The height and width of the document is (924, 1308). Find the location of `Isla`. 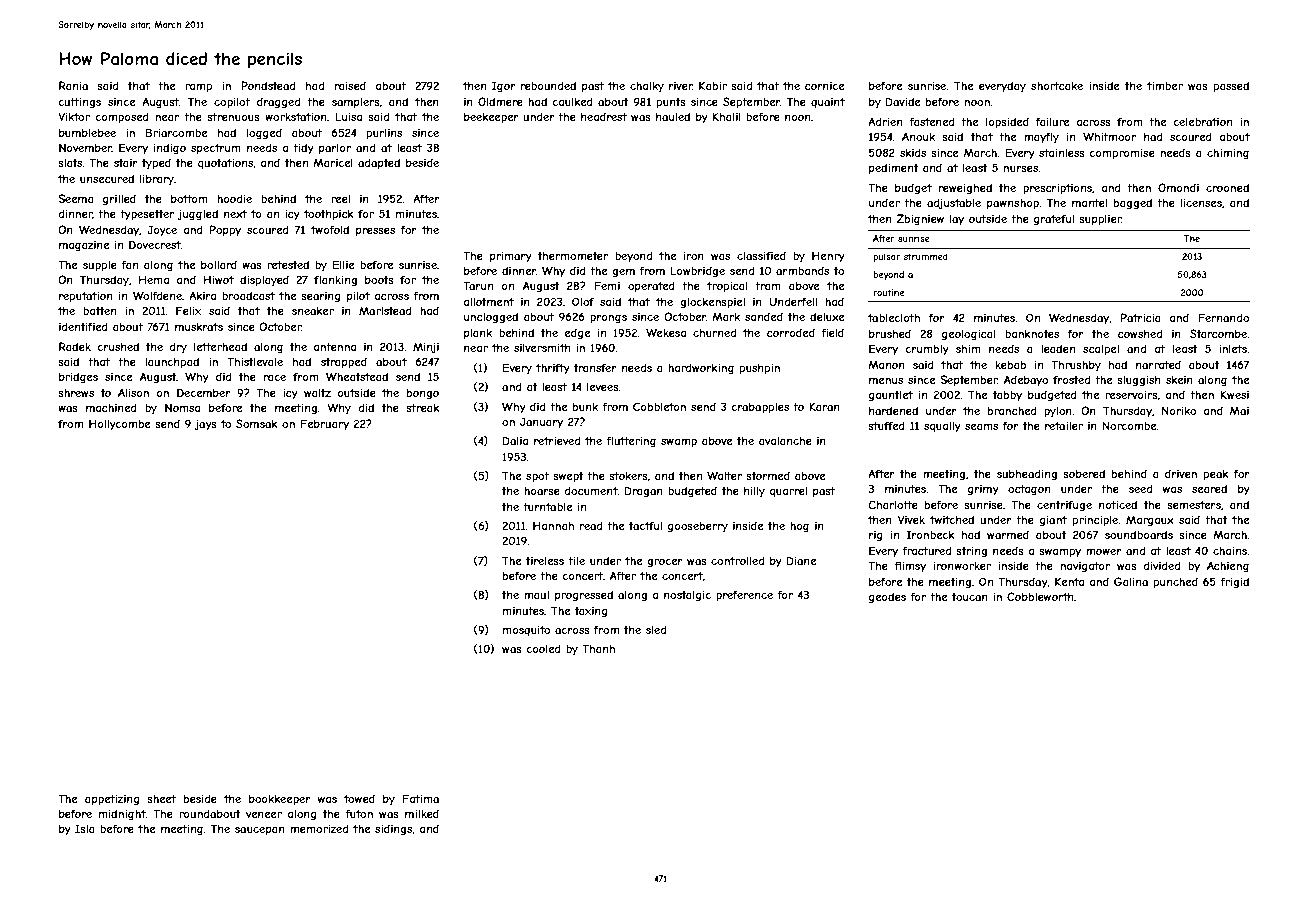

Isla is located at coordinates (85, 828).
